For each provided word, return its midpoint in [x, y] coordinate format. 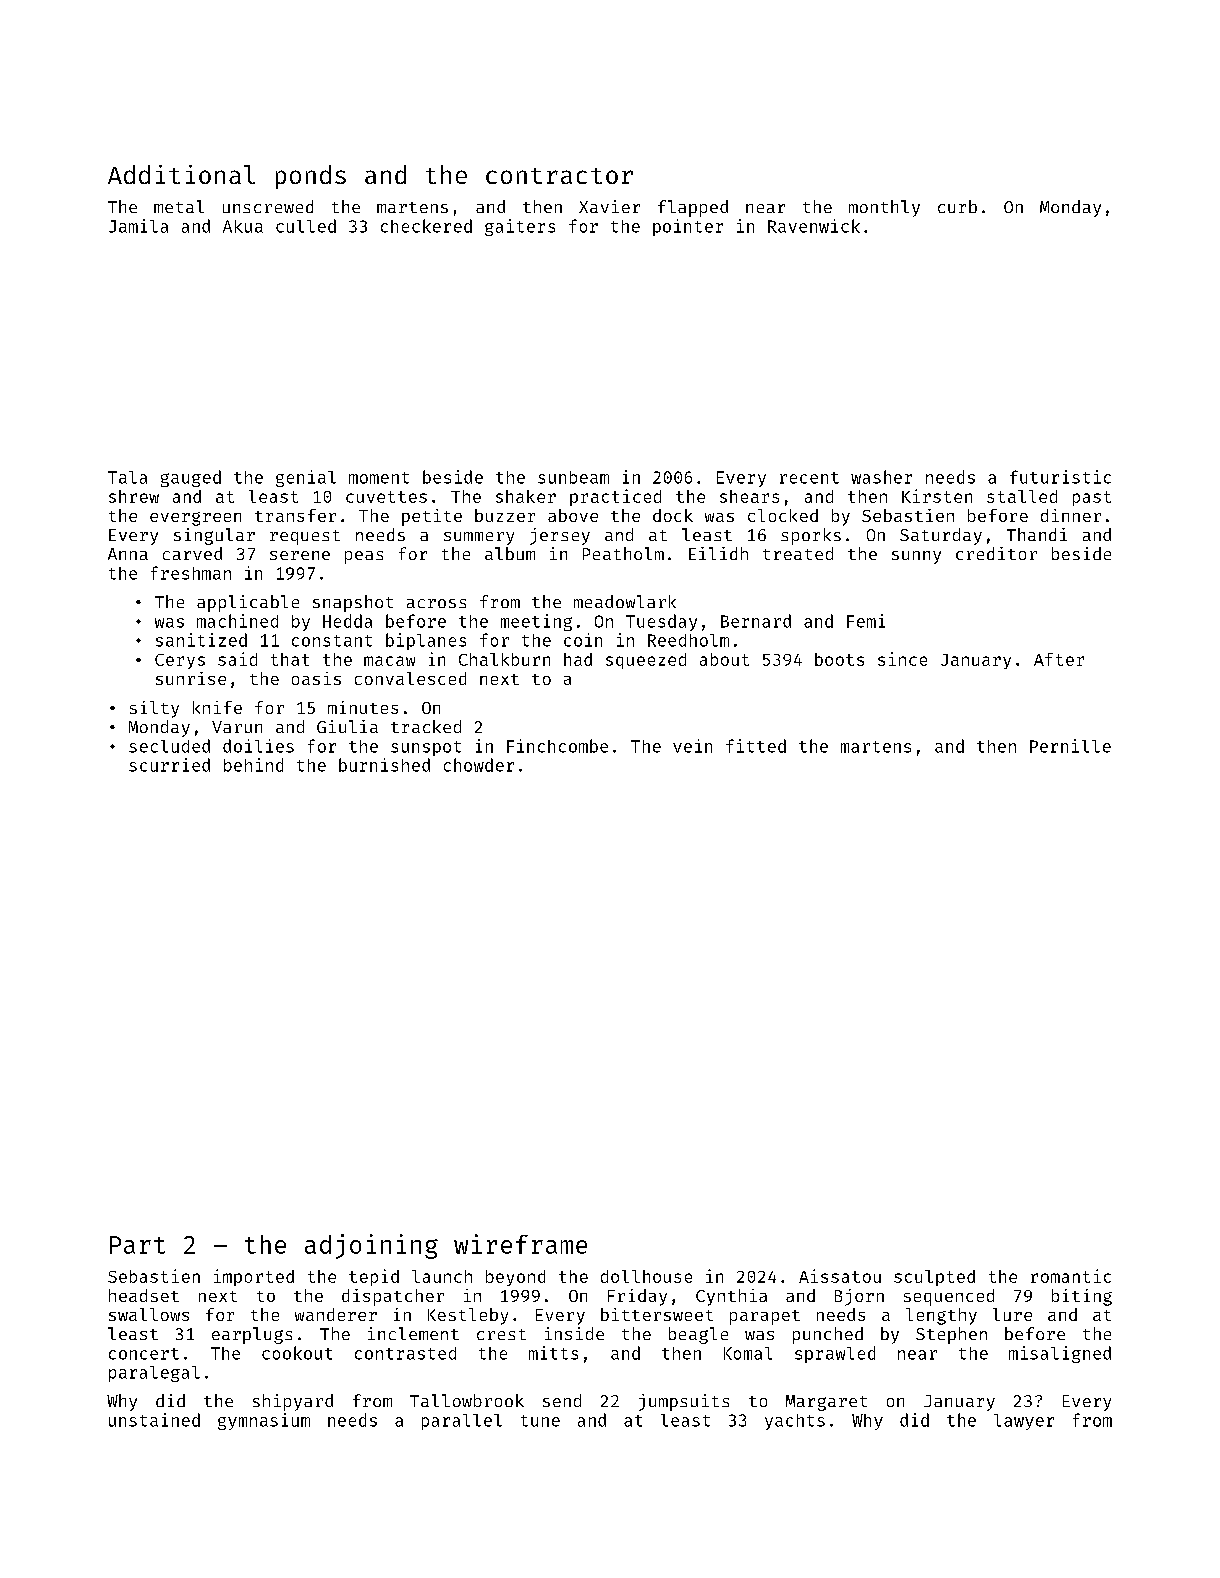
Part [137, 1245]
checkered [426, 226]
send [562, 1400]
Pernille [1070, 746]
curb [957, 206]
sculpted [934, 1278]
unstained [154, 1420]
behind [253, 765]
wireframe [520, 1244]
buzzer [505, 515]
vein [692, 746]
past [1092, 498]
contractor [559, 176]
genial [306, 478]
